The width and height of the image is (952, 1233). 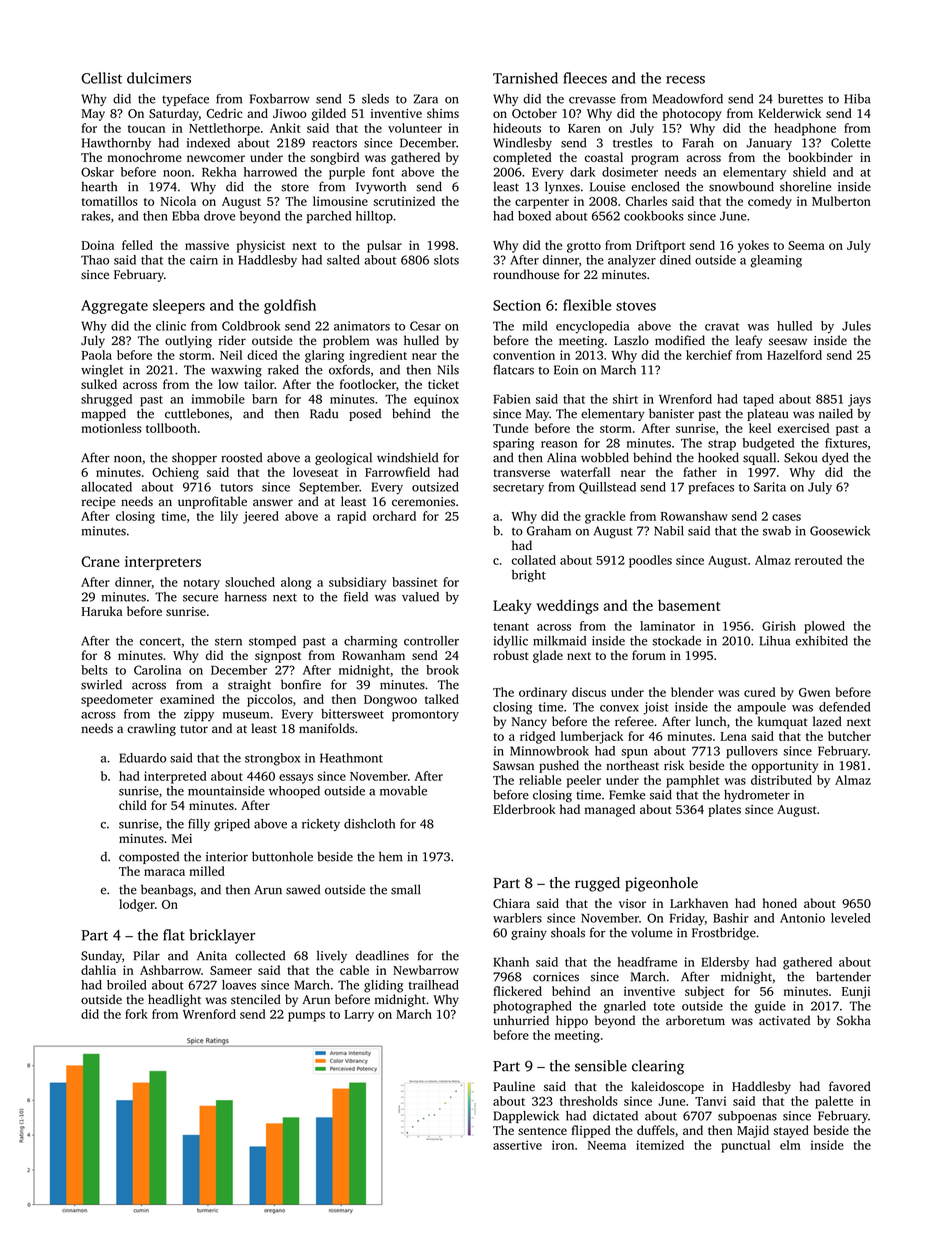 I want to click on reason, so click(x=559, y=444).
